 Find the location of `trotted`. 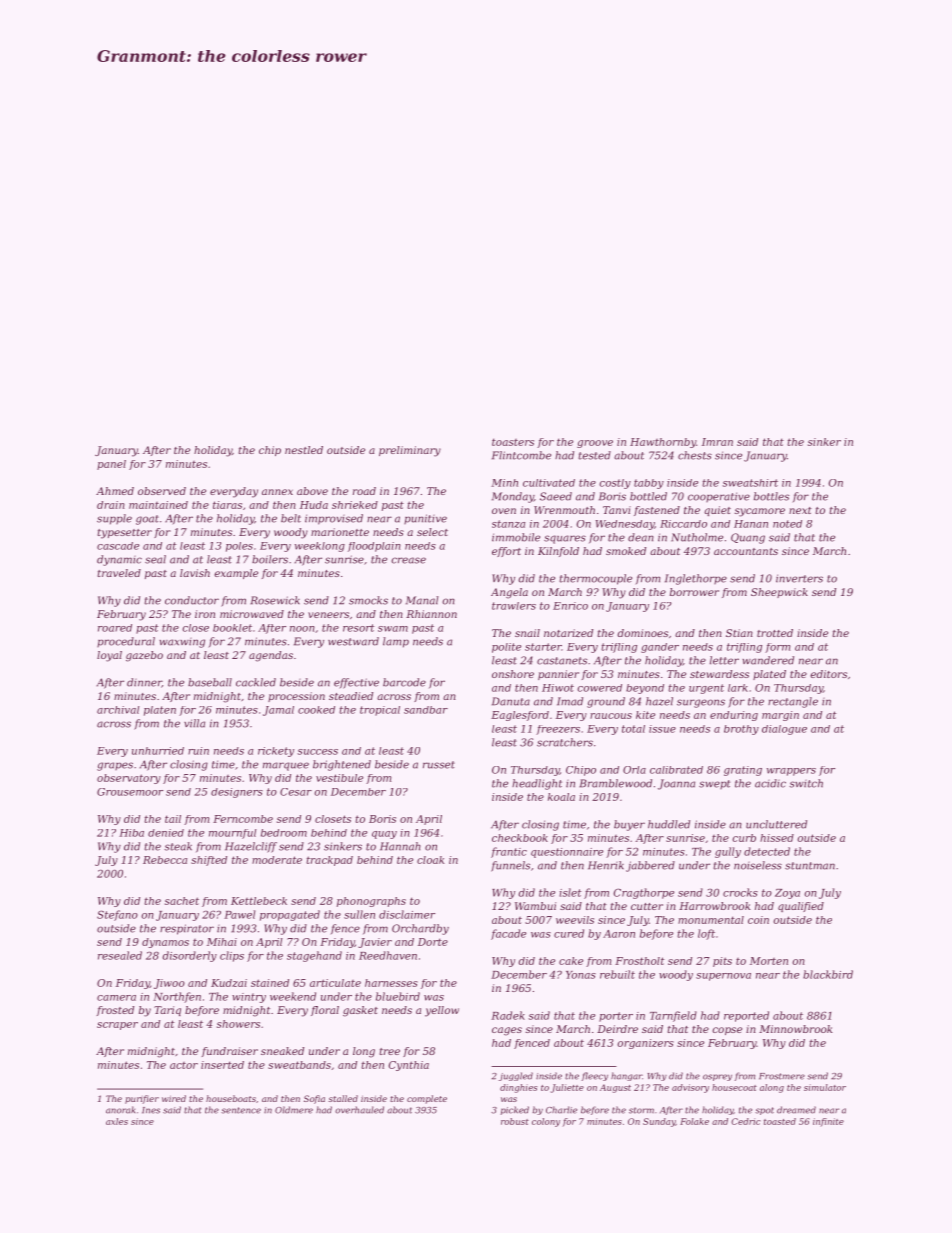

trotted is located at coordinates (775, 633).
